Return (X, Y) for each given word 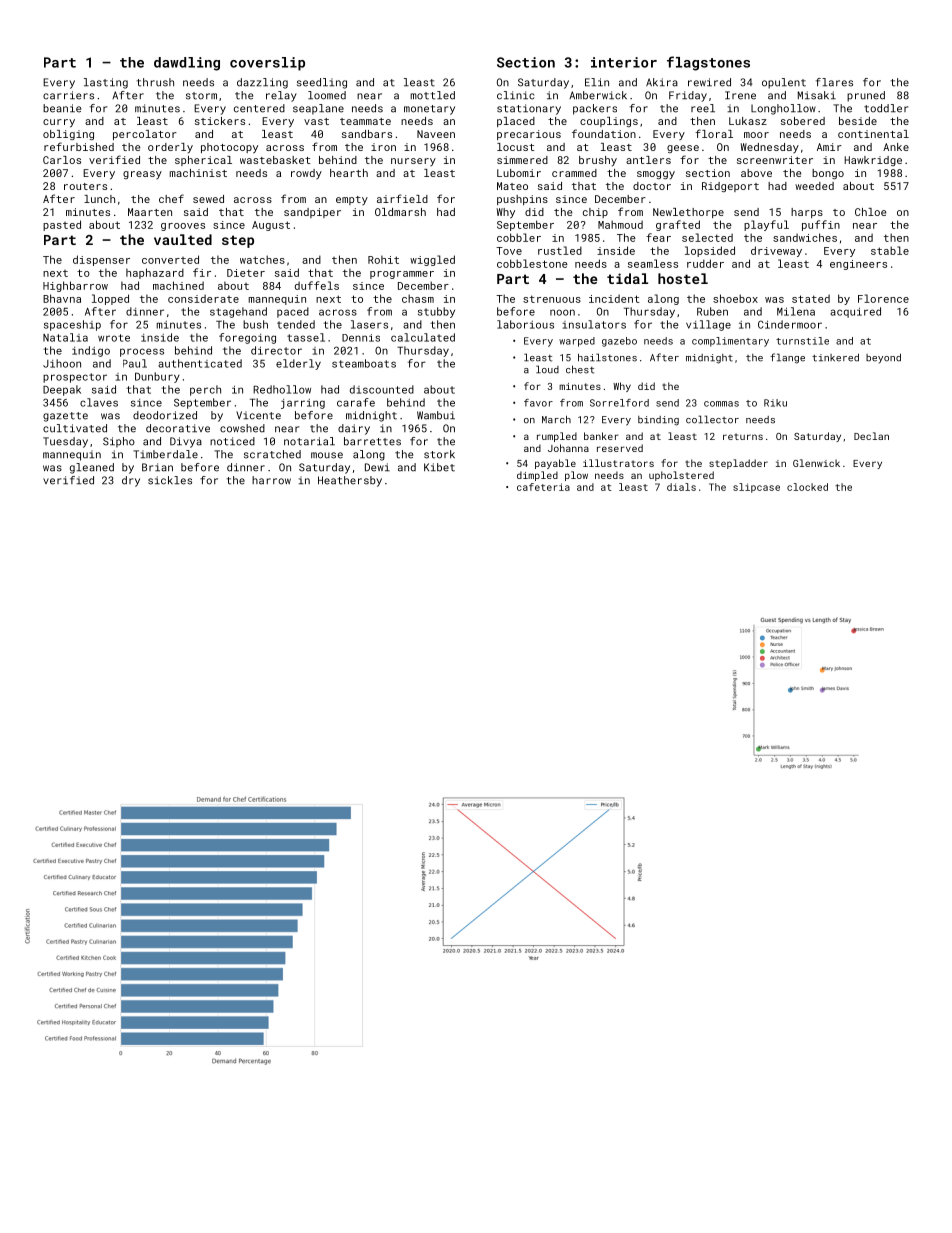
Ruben (712, 311)
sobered (803, 121)
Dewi (377, 467)
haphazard (155, 273)
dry (131, 481)
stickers (220, 121)
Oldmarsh (400, 212)
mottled (433, 95)
